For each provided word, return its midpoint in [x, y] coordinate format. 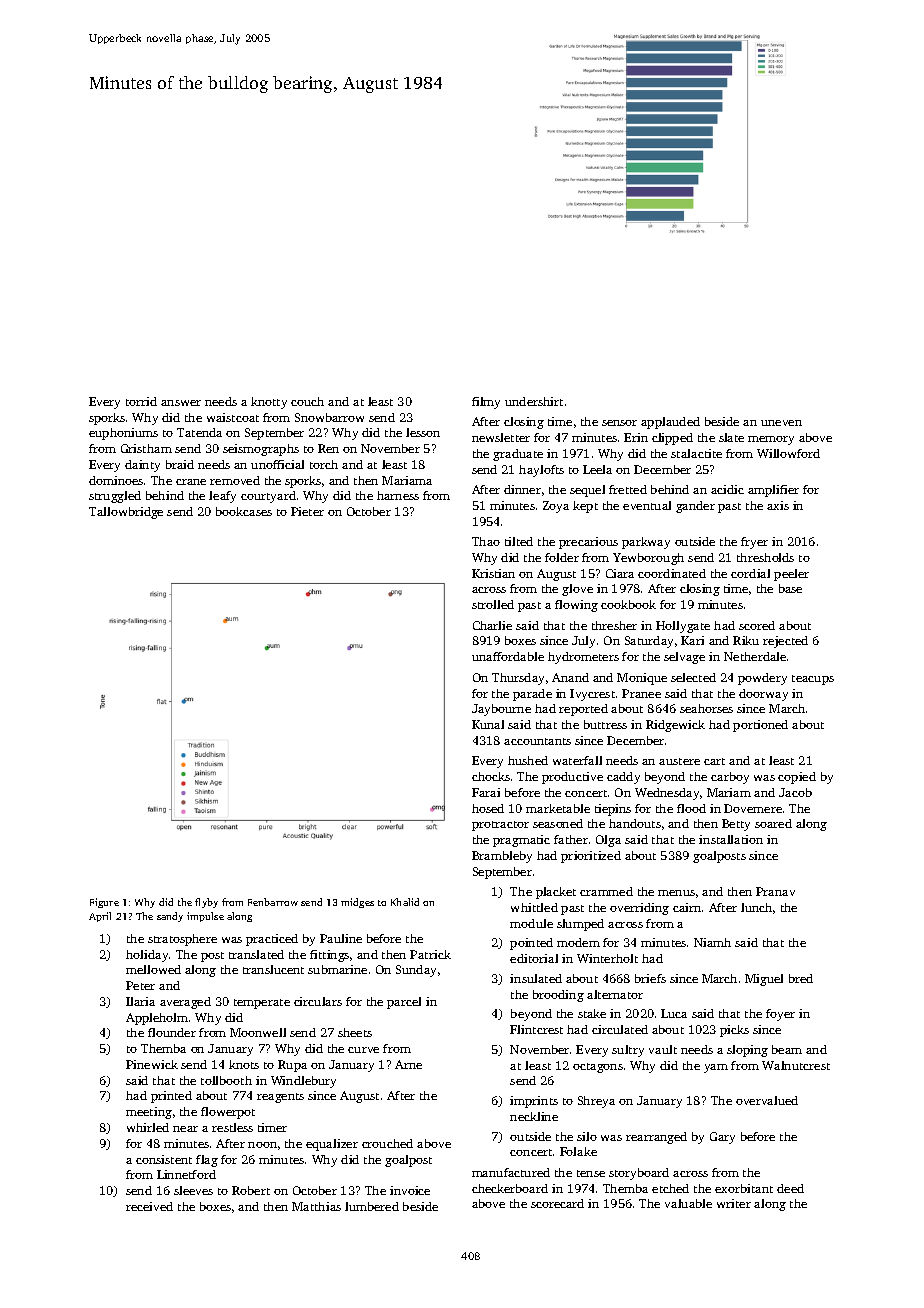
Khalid [405, 902]
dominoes [116, 480]
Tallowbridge [126, 513]
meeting [149, 1113]
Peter [140, 985]
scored [757, 625]
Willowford [788, 453]
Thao [486, 541]
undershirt [534, 401]
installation [731, 839]
